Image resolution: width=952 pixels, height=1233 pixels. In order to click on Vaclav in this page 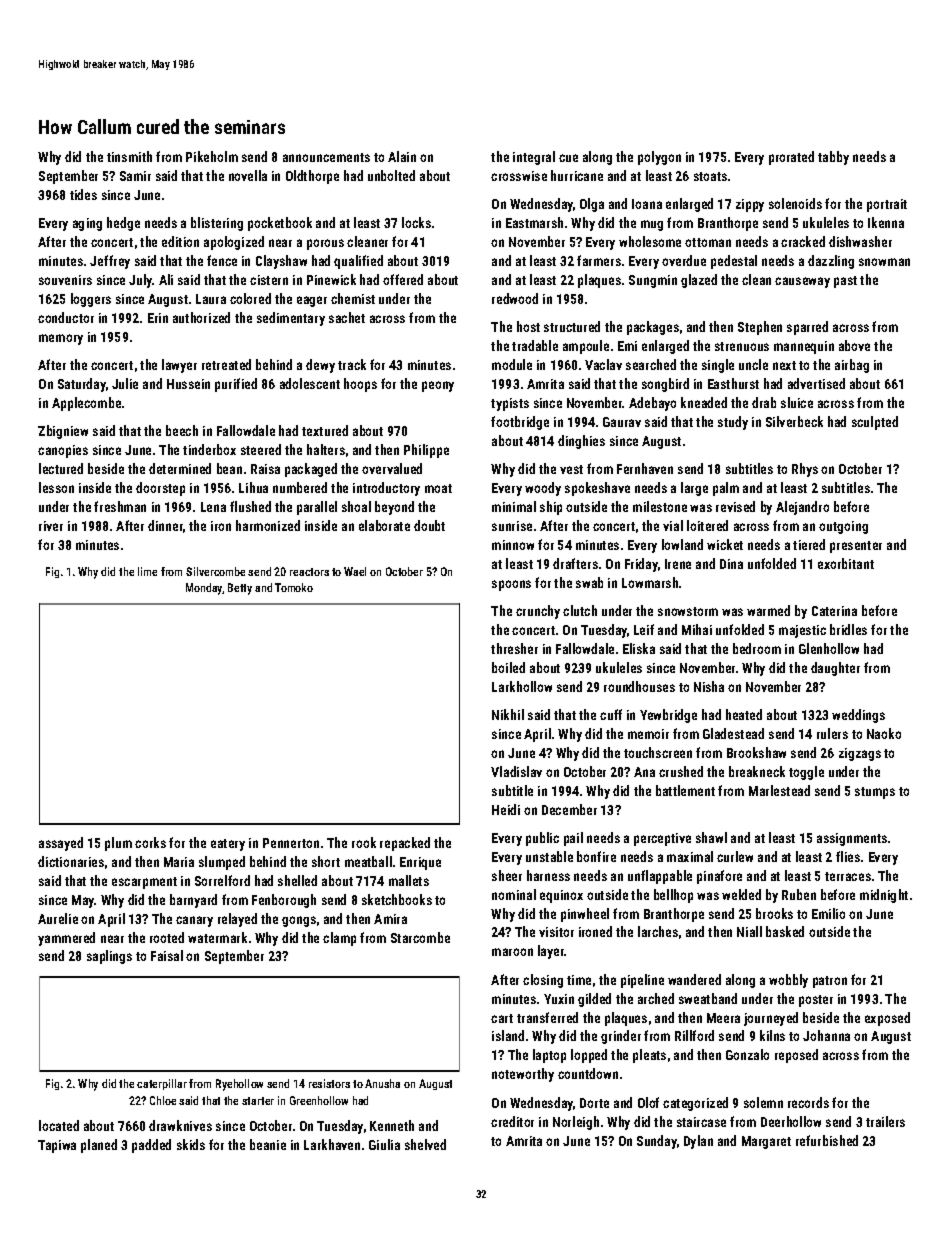, I will do `click(603, 364)`.
